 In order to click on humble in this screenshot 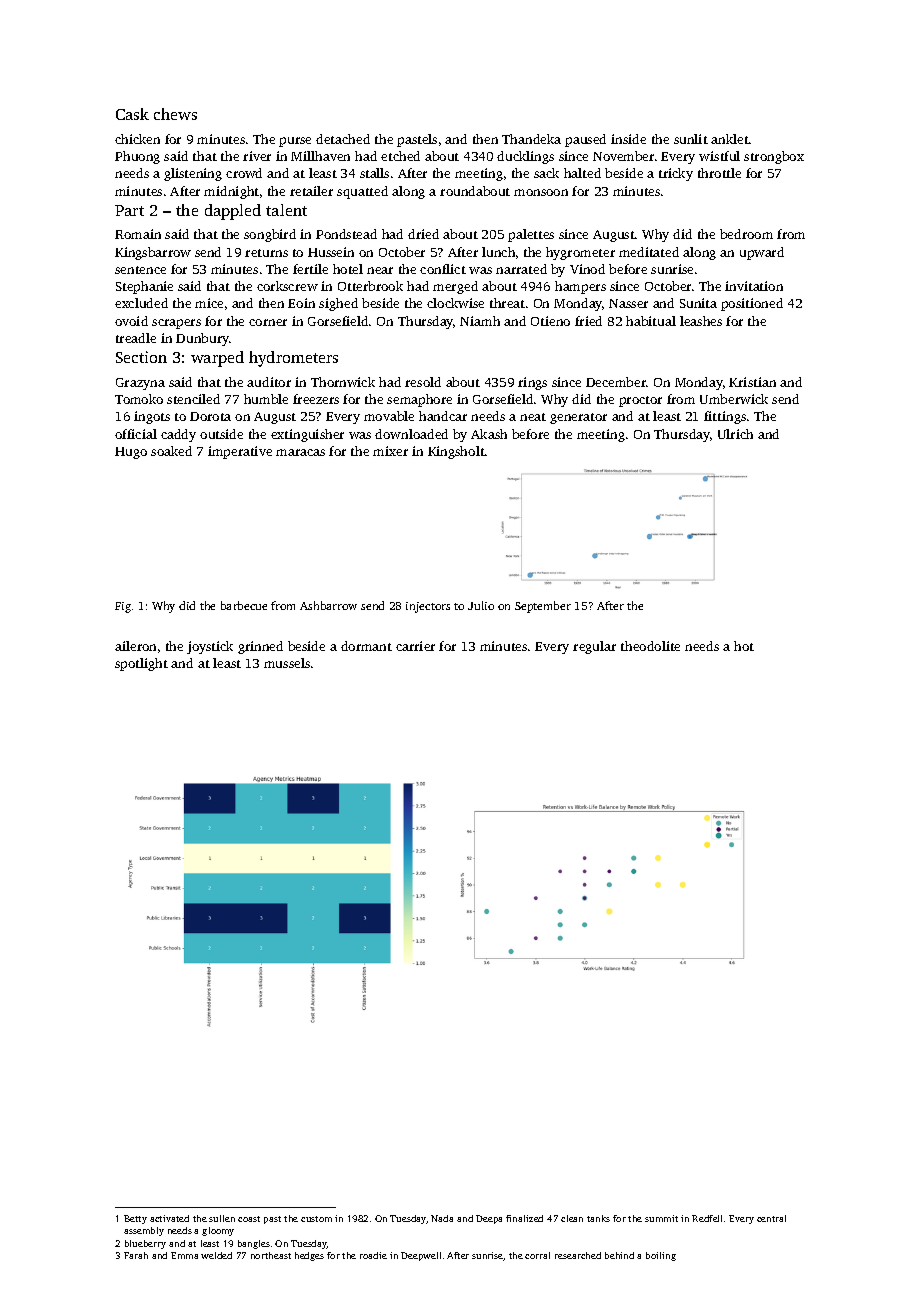, I will do `click(266, 399)`.
